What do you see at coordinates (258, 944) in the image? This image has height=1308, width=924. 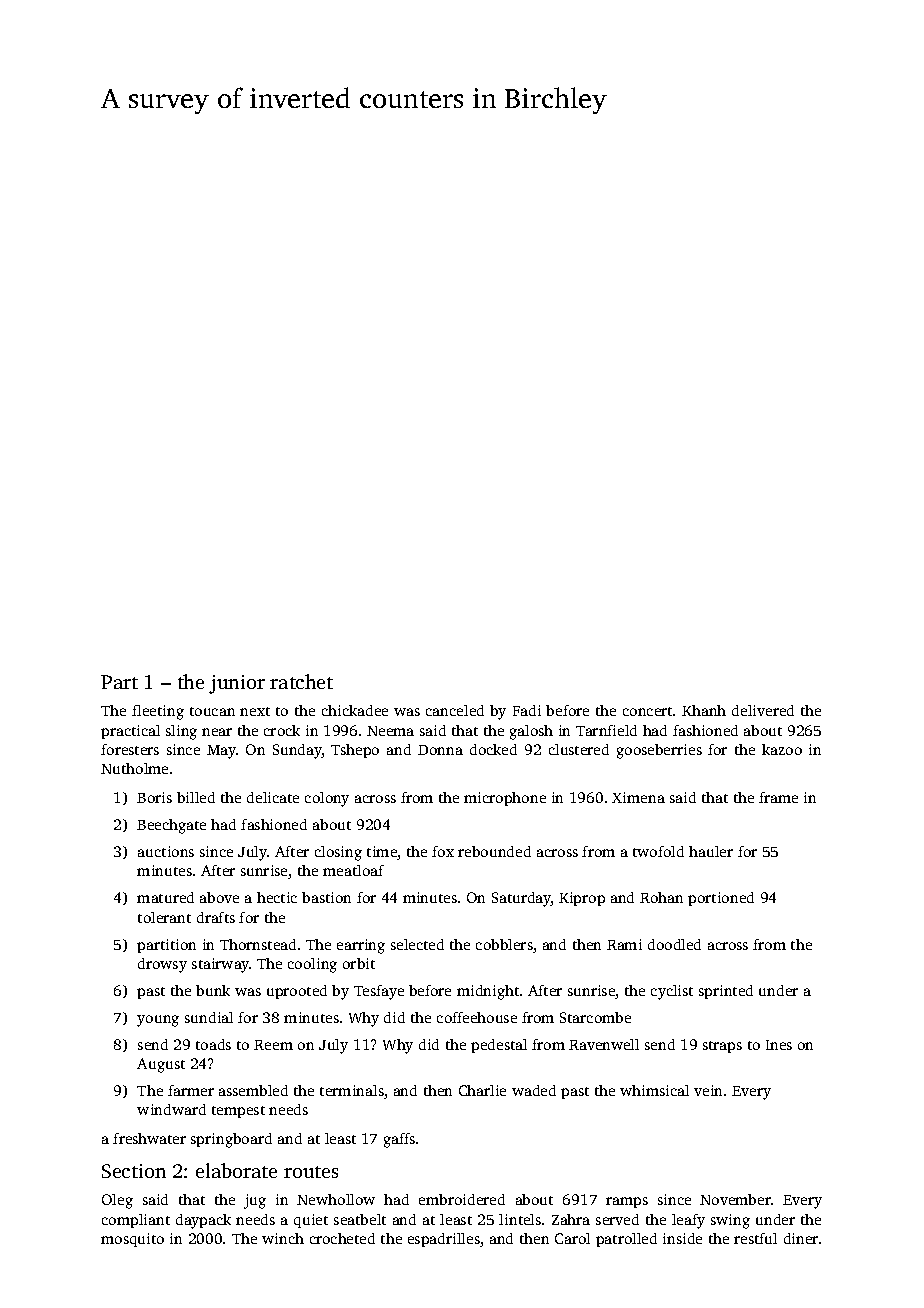 I see `Thornstead` at bounding box center [258, 944].
